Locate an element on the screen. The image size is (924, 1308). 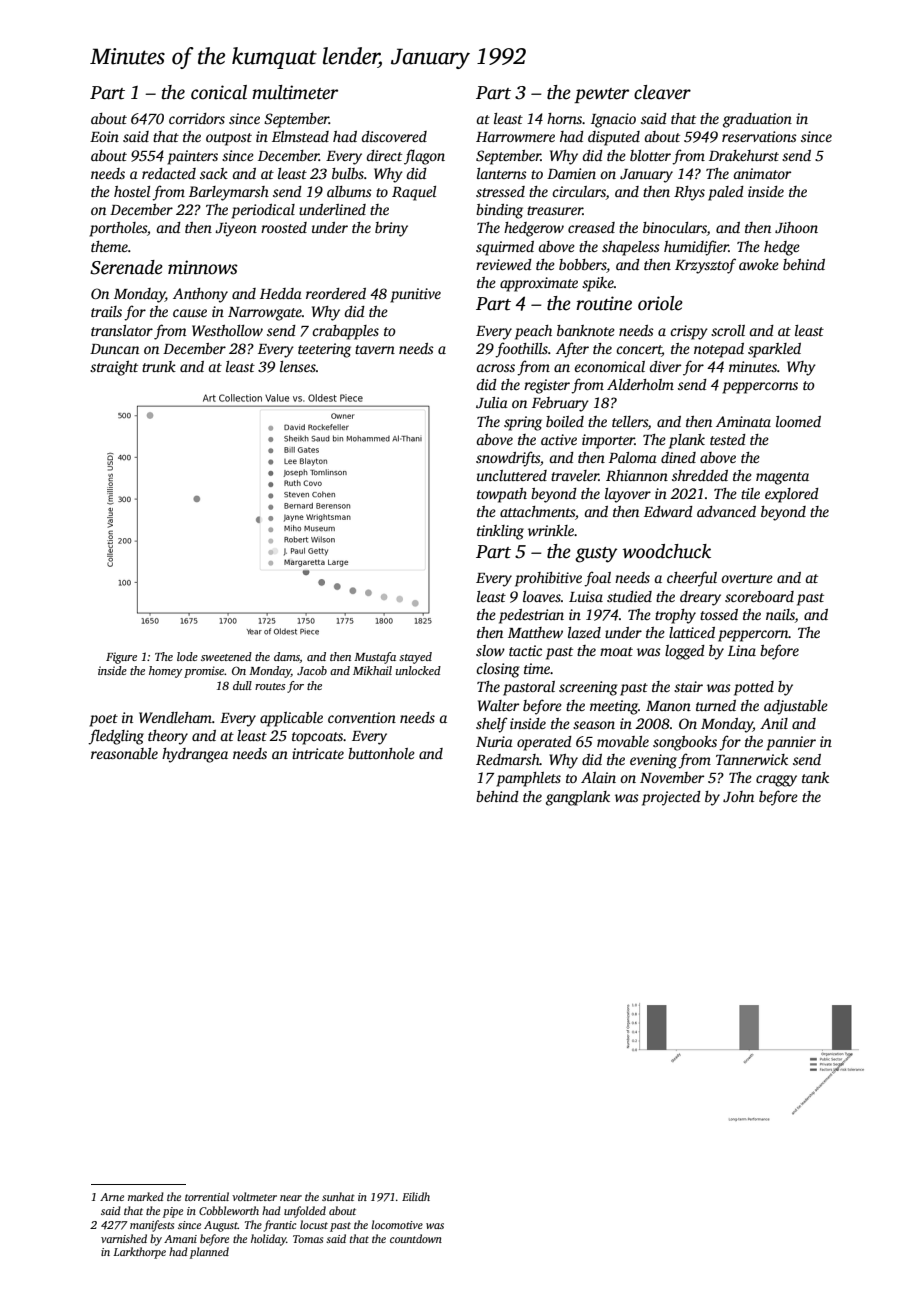
dams is located at coordinates (287, 657).
